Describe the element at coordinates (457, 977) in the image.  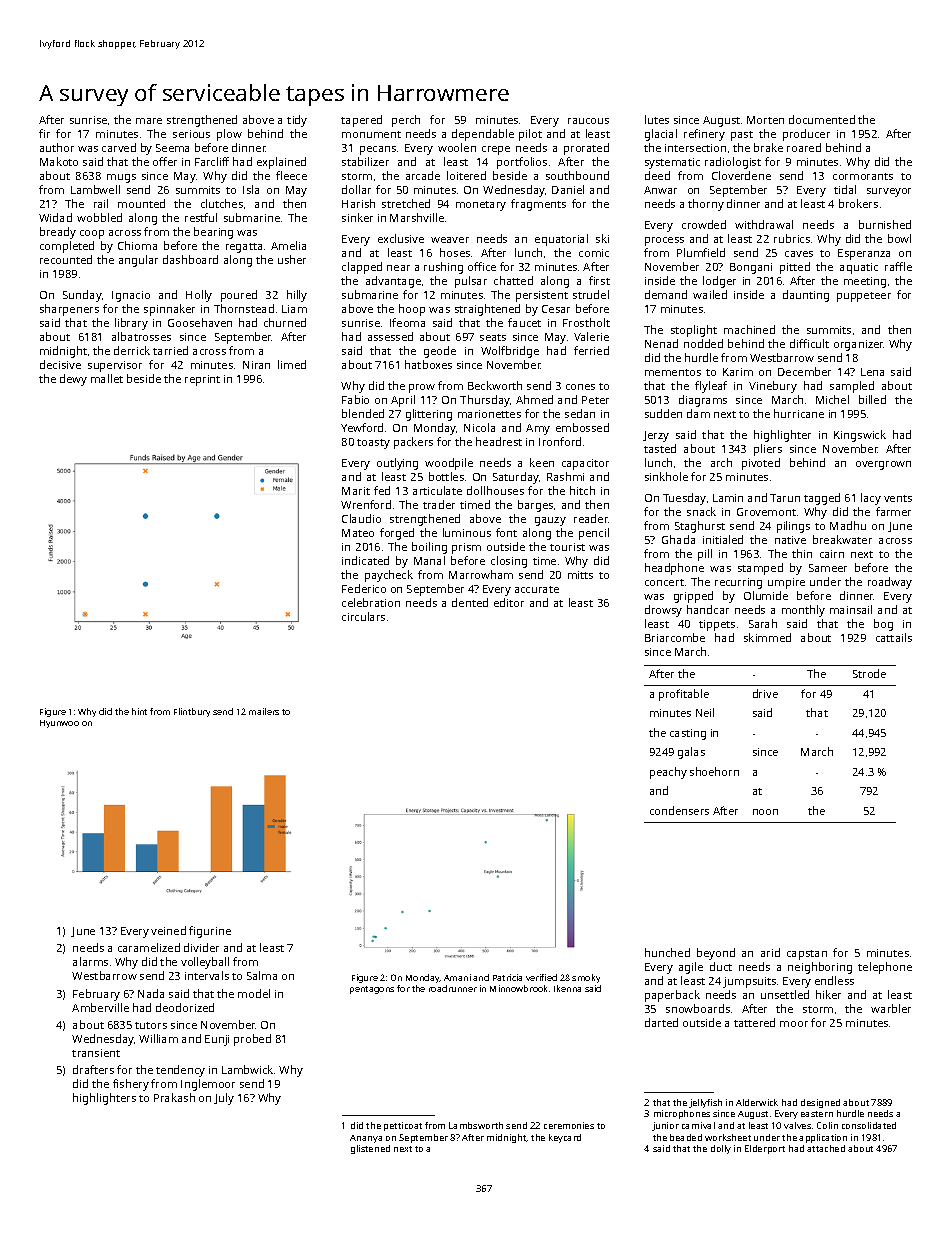
I see `Amani` at that location.
